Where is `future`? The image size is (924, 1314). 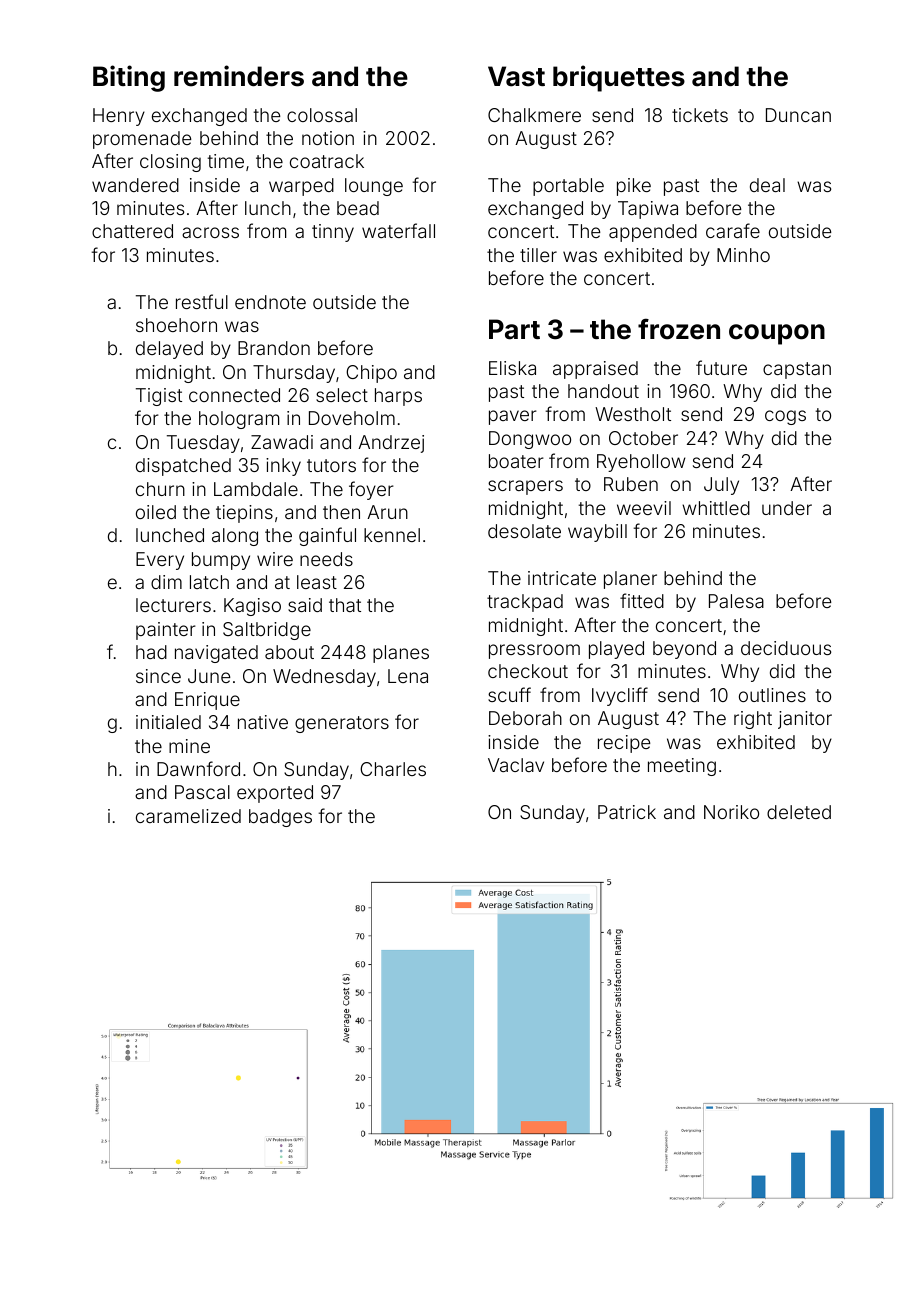 future is located at coordinates (721, 367).
